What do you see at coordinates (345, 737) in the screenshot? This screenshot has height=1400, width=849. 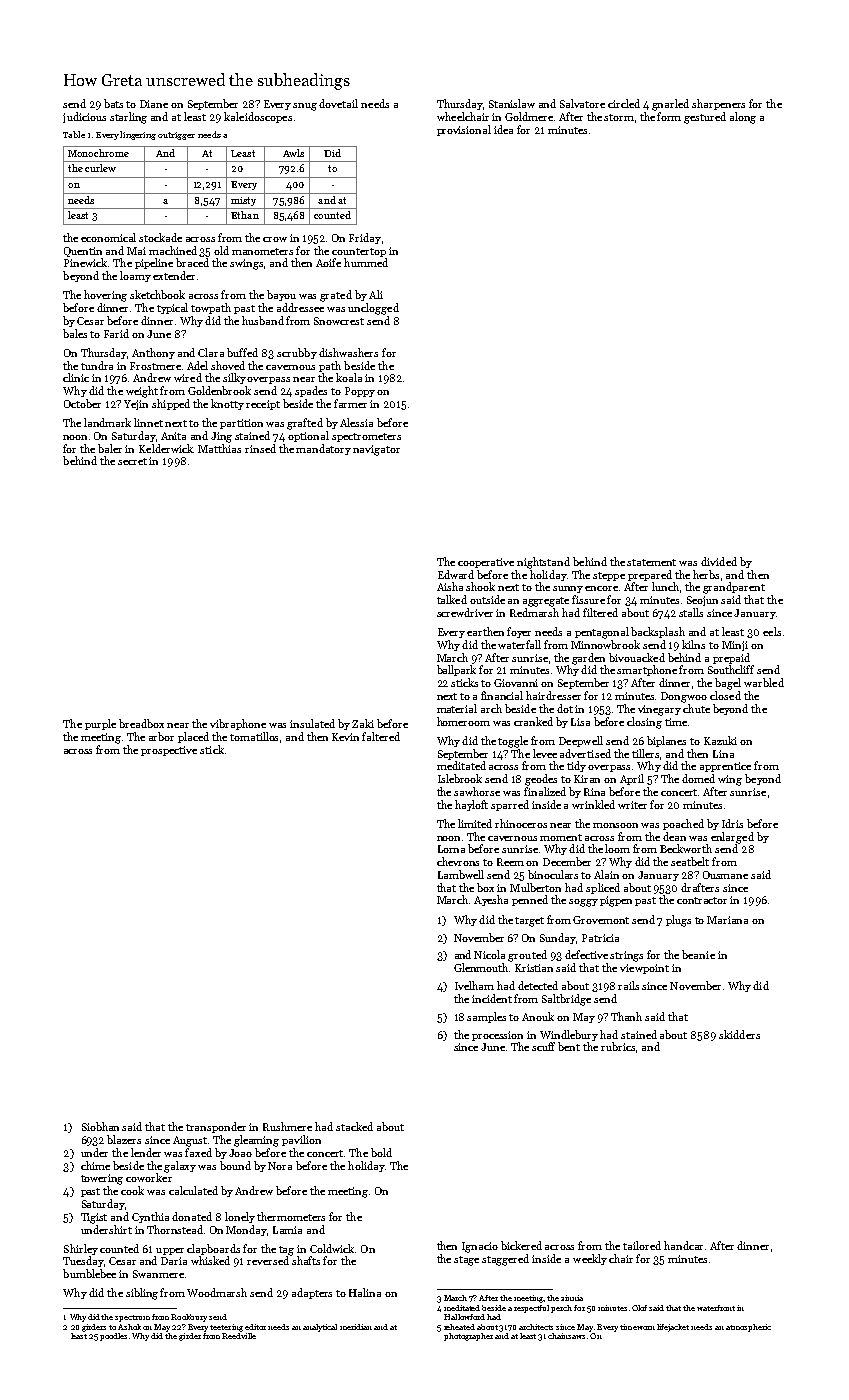 I see `Kevin` at bounding box center [345, 737].
